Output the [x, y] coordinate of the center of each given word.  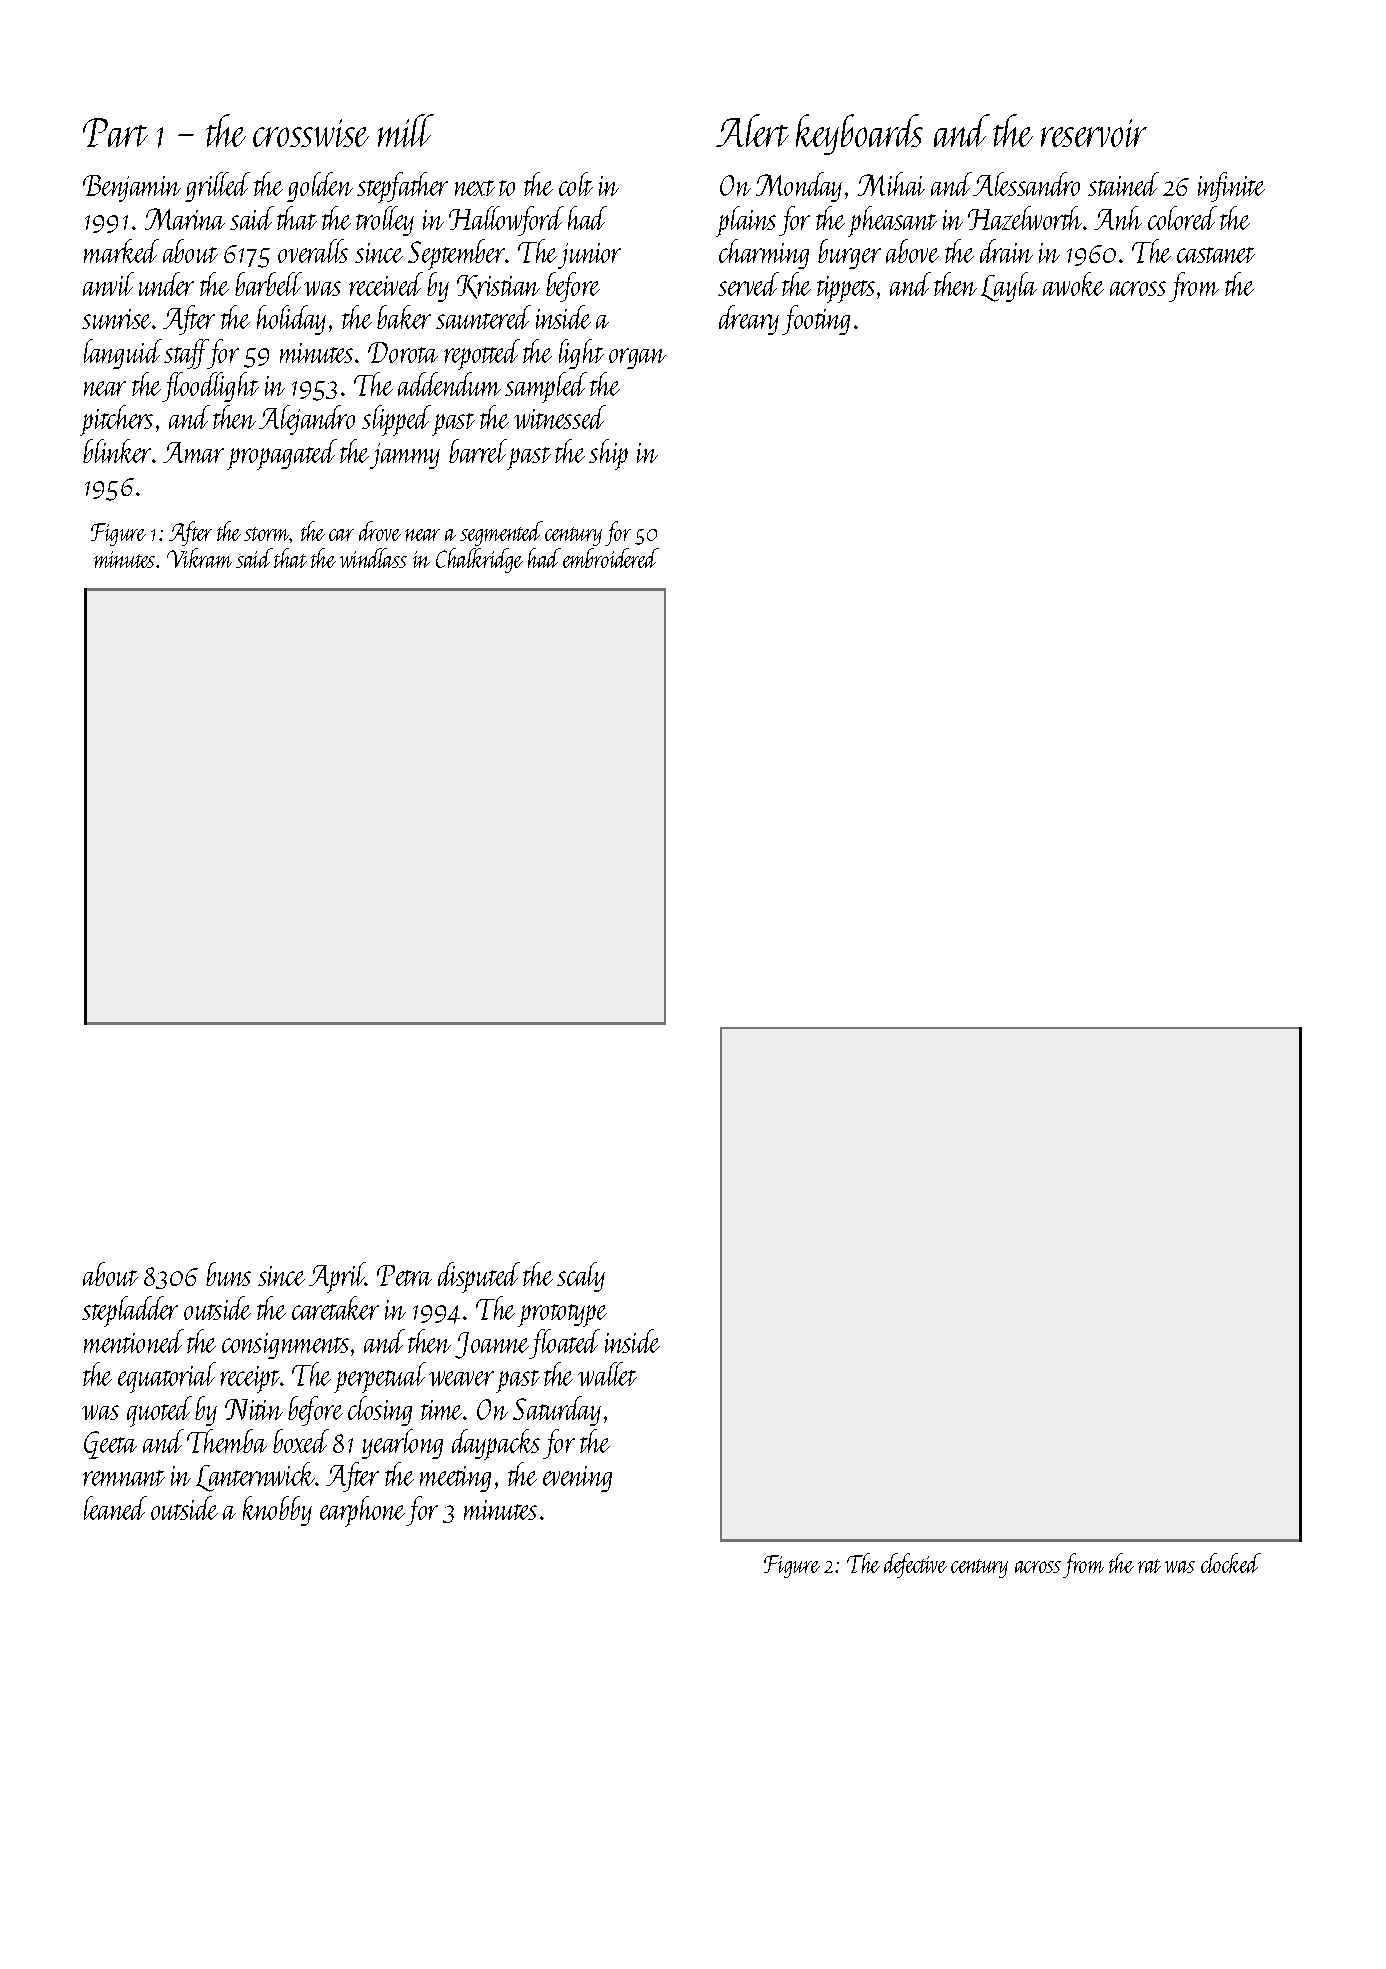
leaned [115, 1508]
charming [764, 254]
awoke [1073, 284]
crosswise [311, 133]
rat [1149, 1566]
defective [915, 1565]
